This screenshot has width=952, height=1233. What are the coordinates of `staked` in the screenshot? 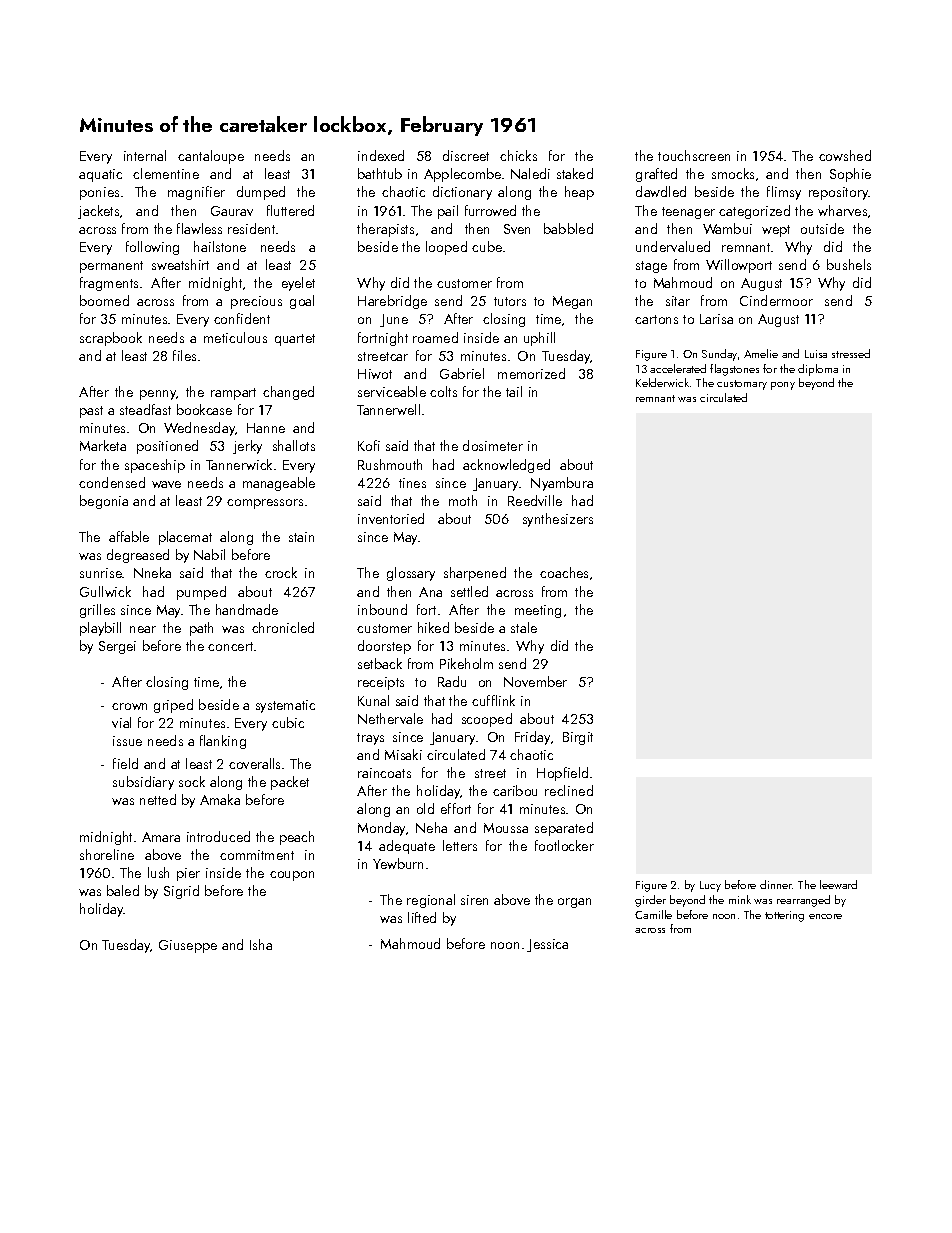 It's located at (575, 173).
